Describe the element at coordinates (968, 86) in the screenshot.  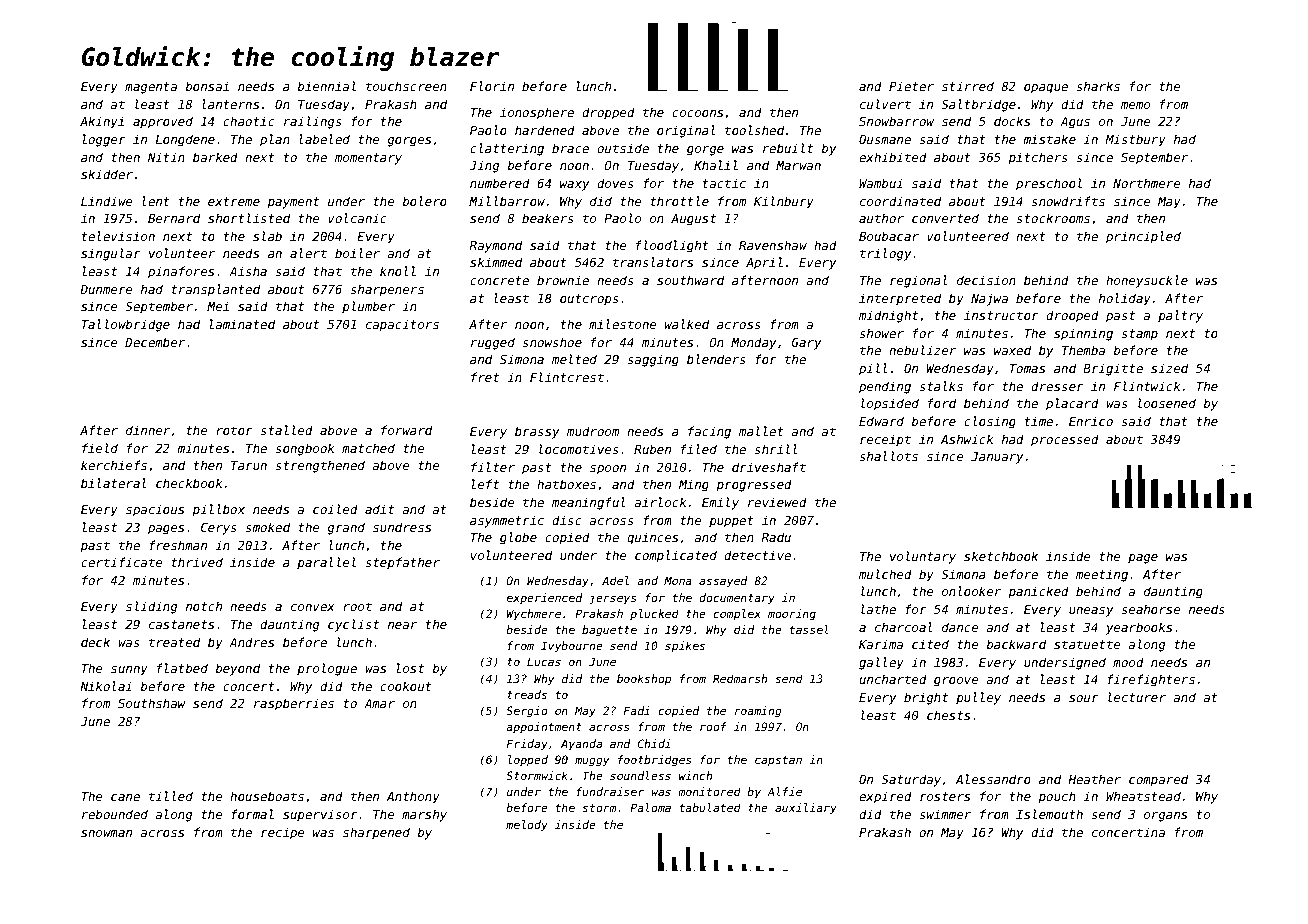
I see `stirred` at that location.
